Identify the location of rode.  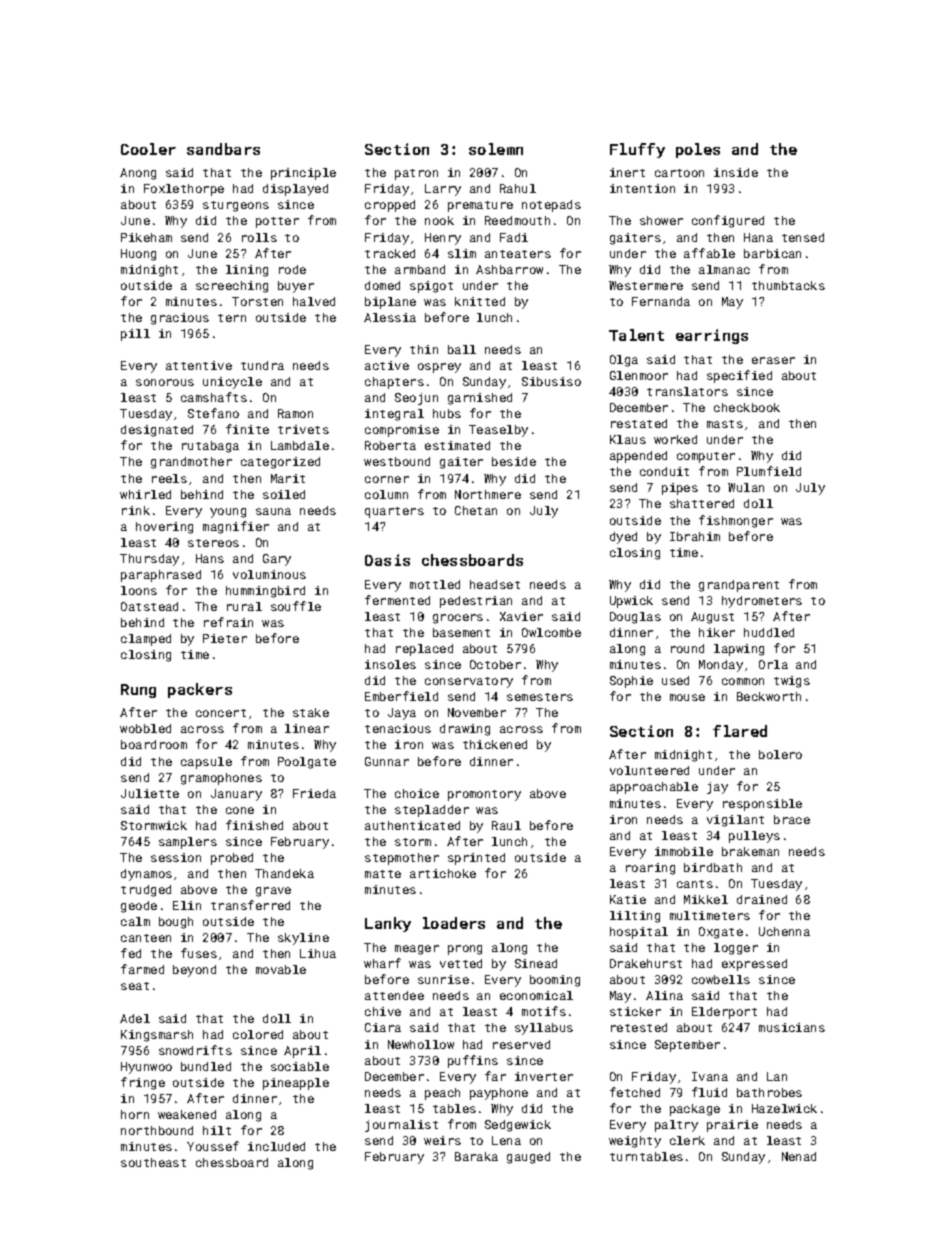
(292, 269).
